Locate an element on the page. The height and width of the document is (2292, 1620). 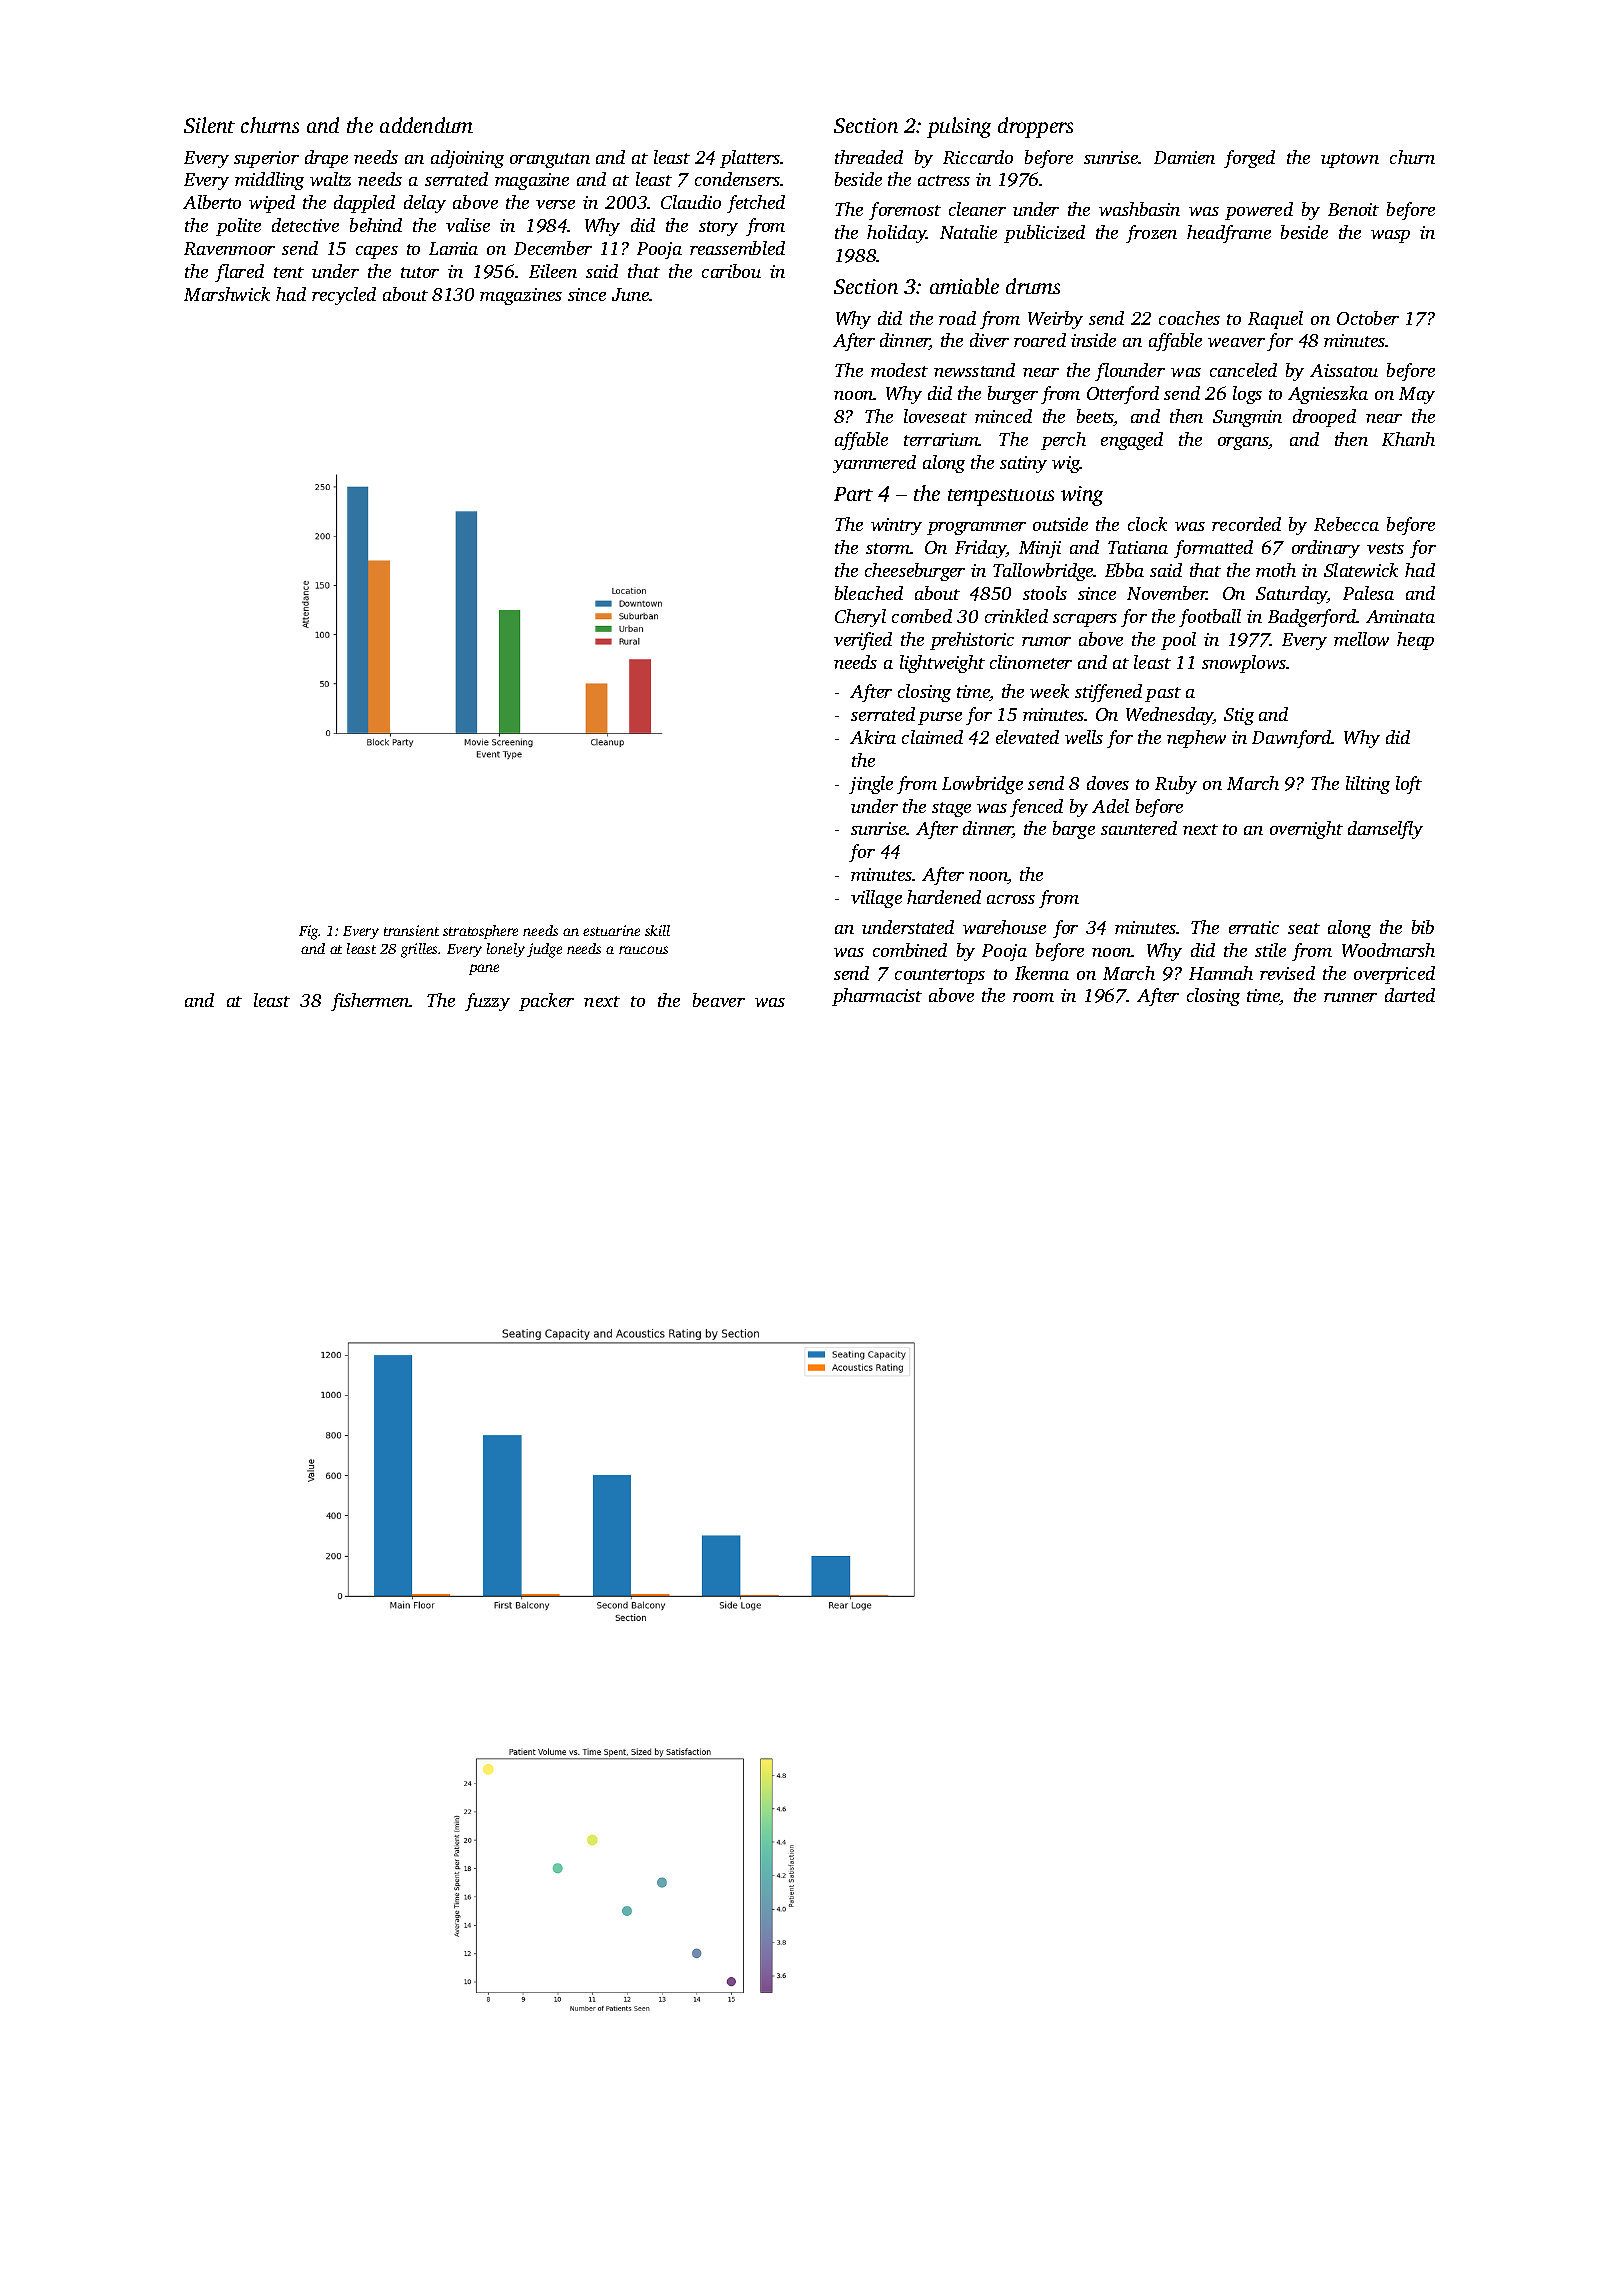
Cheryl is located at coordinates (860, 618).
